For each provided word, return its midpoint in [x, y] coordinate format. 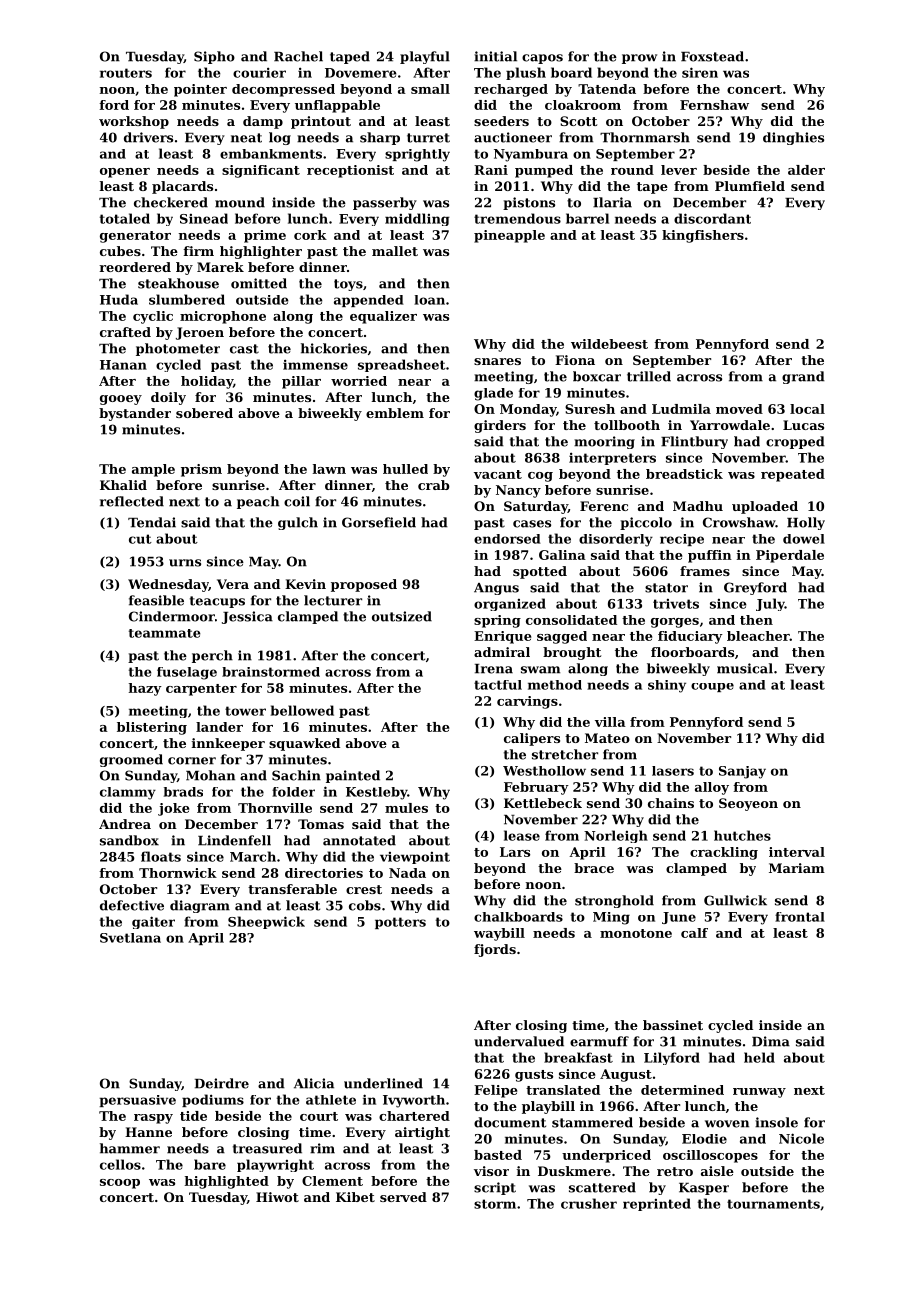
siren [700, 72]
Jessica [247, 617]
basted [498, 1155]
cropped [795, 442]
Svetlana [130, 938]
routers [126, 73]
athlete [331, 1100]
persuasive [137, 1101]
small [430, 89]
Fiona [575, 360]
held [759, 1057]
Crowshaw [739, 522]
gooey [121, 400]
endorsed [507, 539]
